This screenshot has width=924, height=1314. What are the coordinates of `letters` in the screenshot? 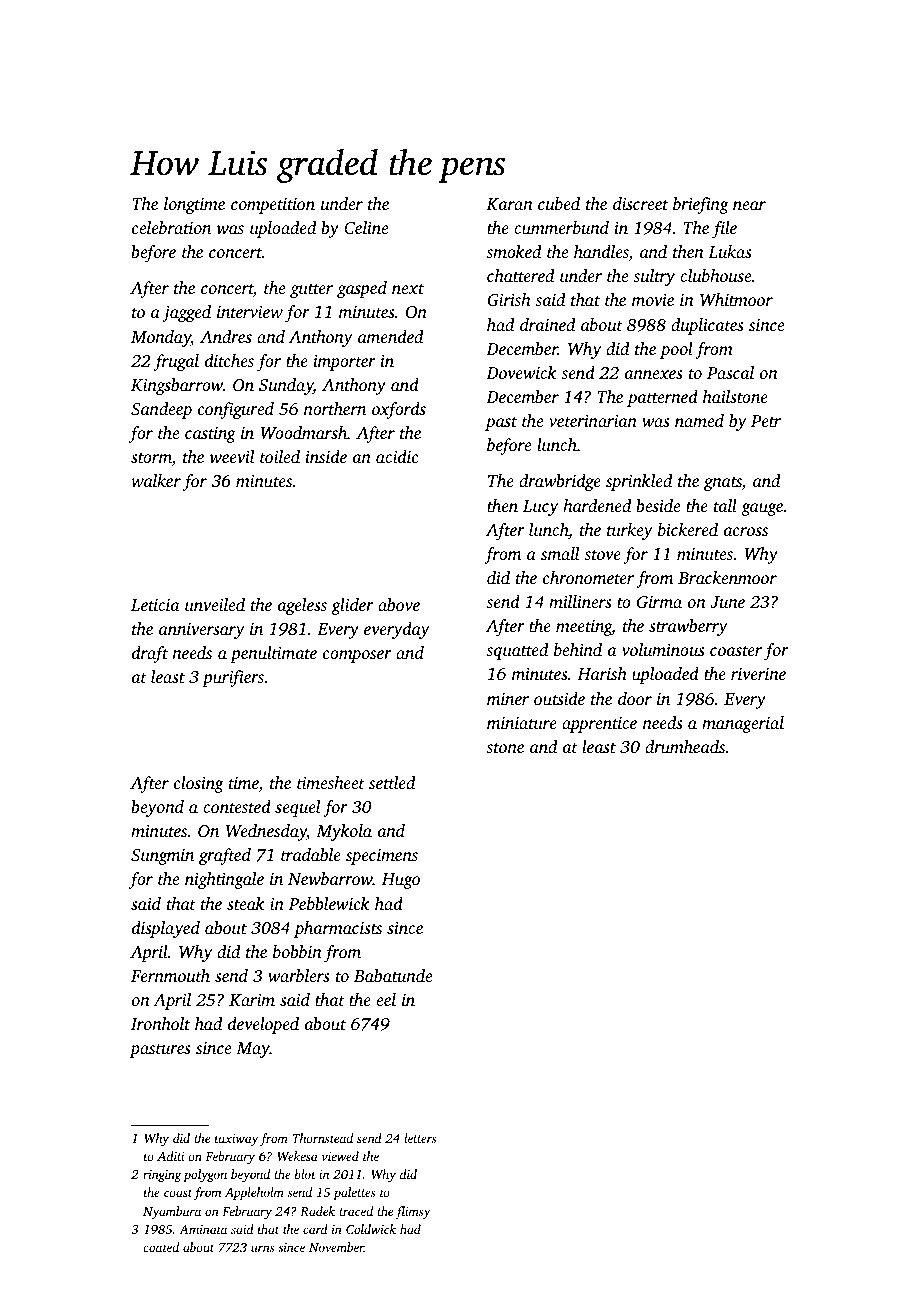 It's located at (420, 1138).
